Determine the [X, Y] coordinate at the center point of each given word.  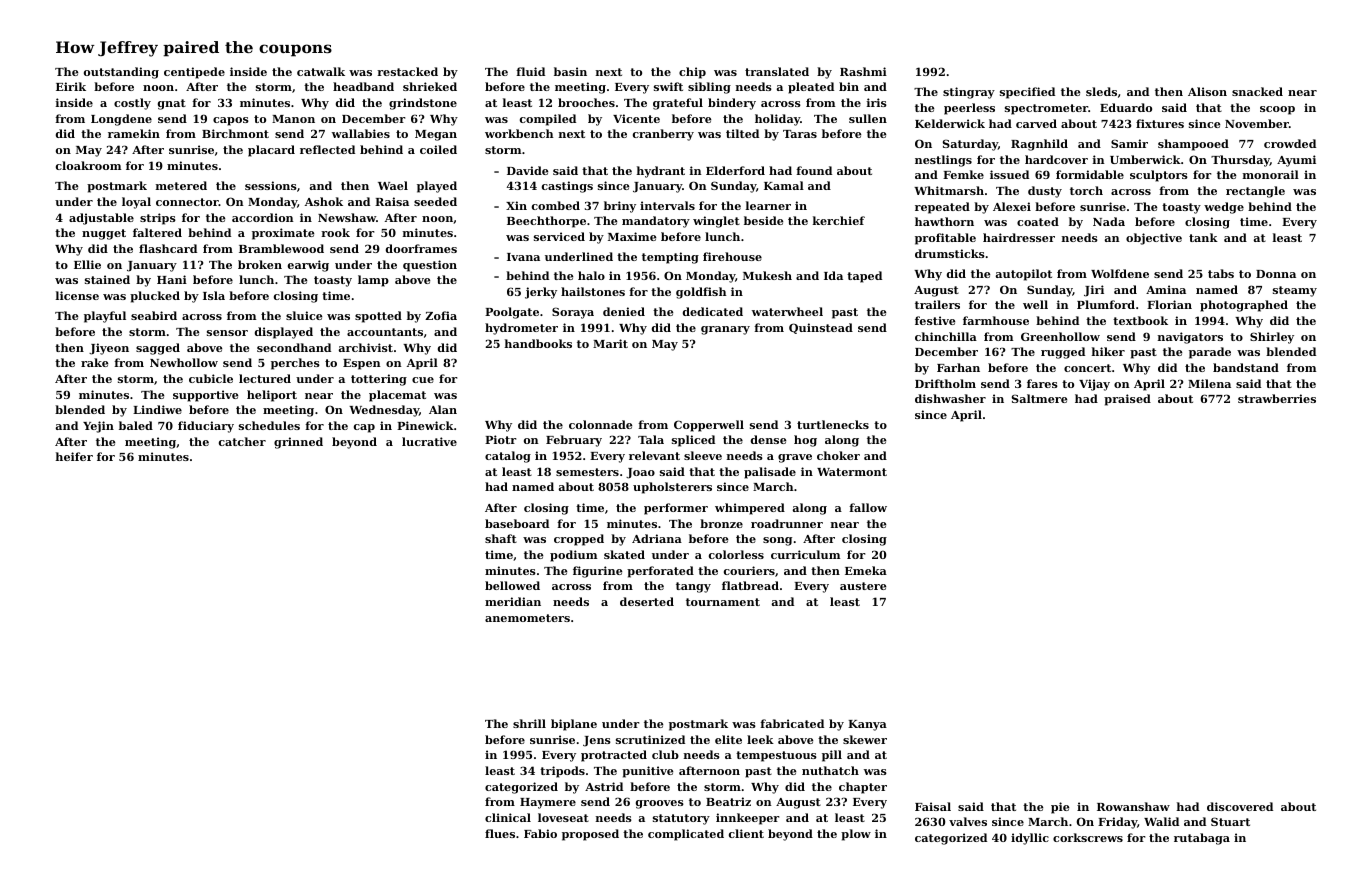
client [746, 833]
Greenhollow [1060, 336]
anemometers [527, 618]
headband [363, 86]
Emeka [866, 570]
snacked [1257, 91]
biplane [574, 725]
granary [725, 330]
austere [863, 586]
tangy [693, 587]
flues [500, 833]
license [77, 295]
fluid [530, 71]
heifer [74, 456]
